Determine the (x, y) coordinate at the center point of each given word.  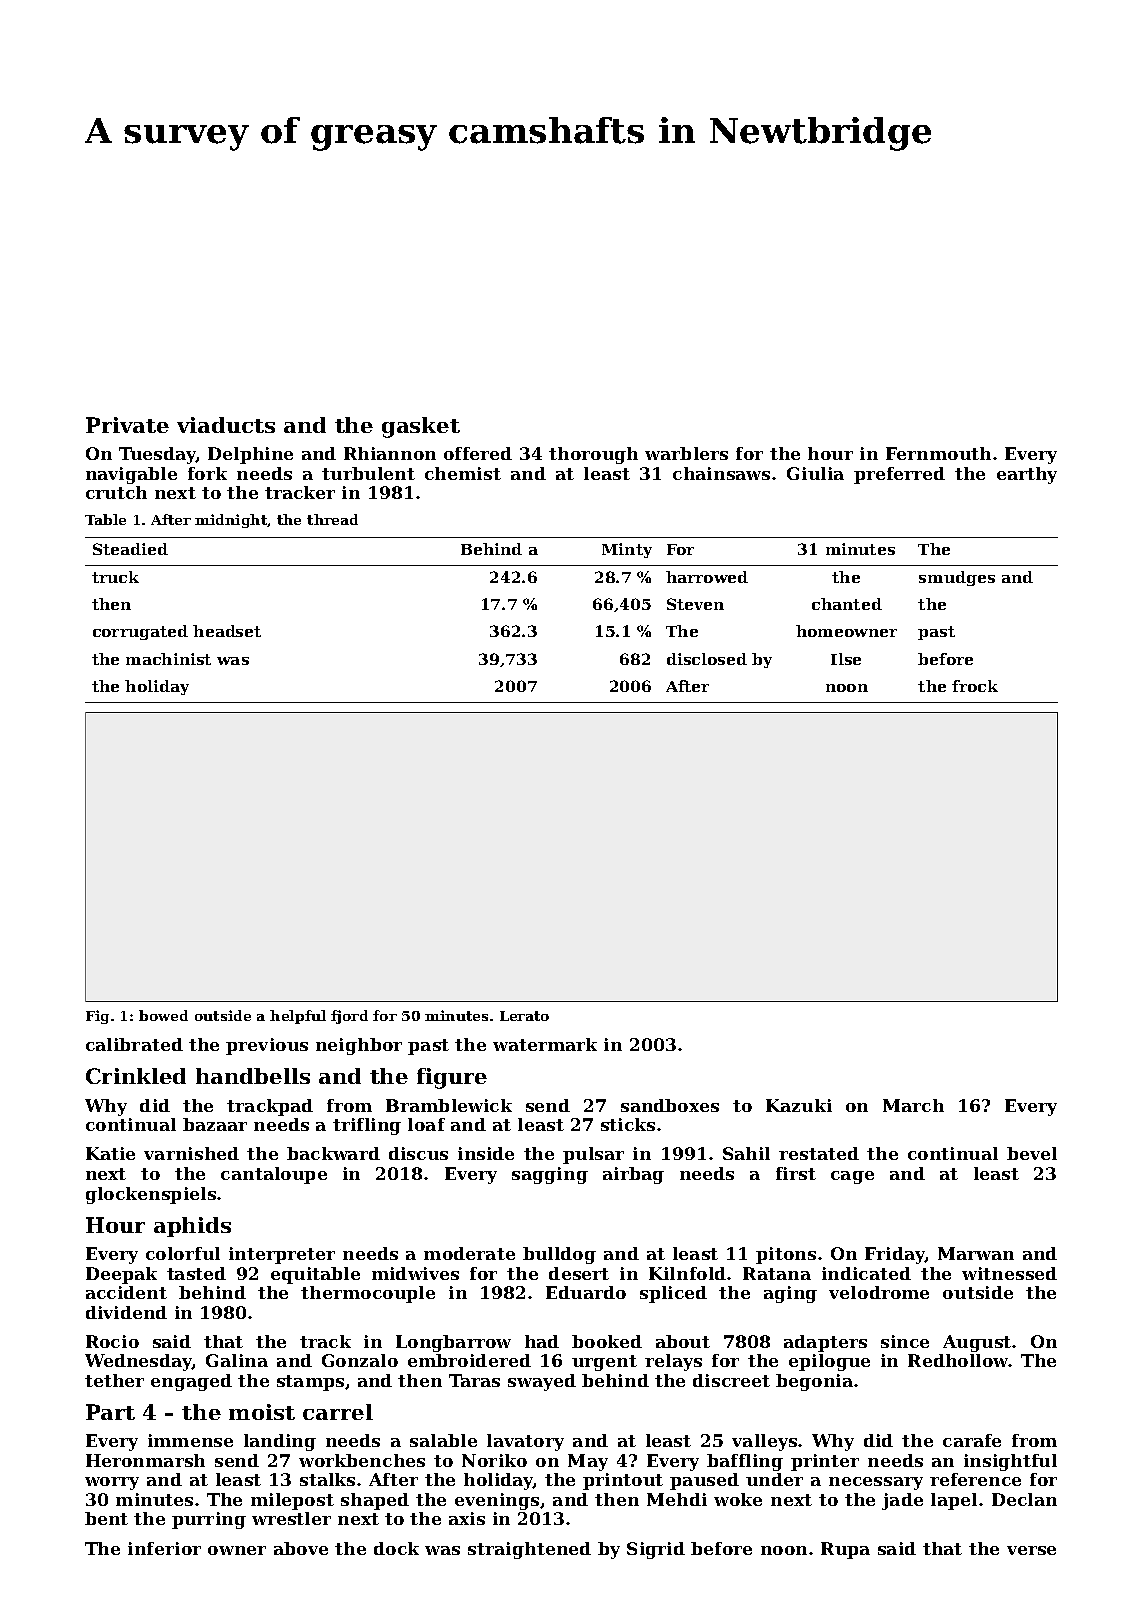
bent (106, 1518)
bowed (163, 1015)
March (913, 1105)
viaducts (226, 425)
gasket (421, 427)
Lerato (524, 1016)
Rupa (845, 1550)
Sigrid (656, 1550)
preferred (899, 475)
